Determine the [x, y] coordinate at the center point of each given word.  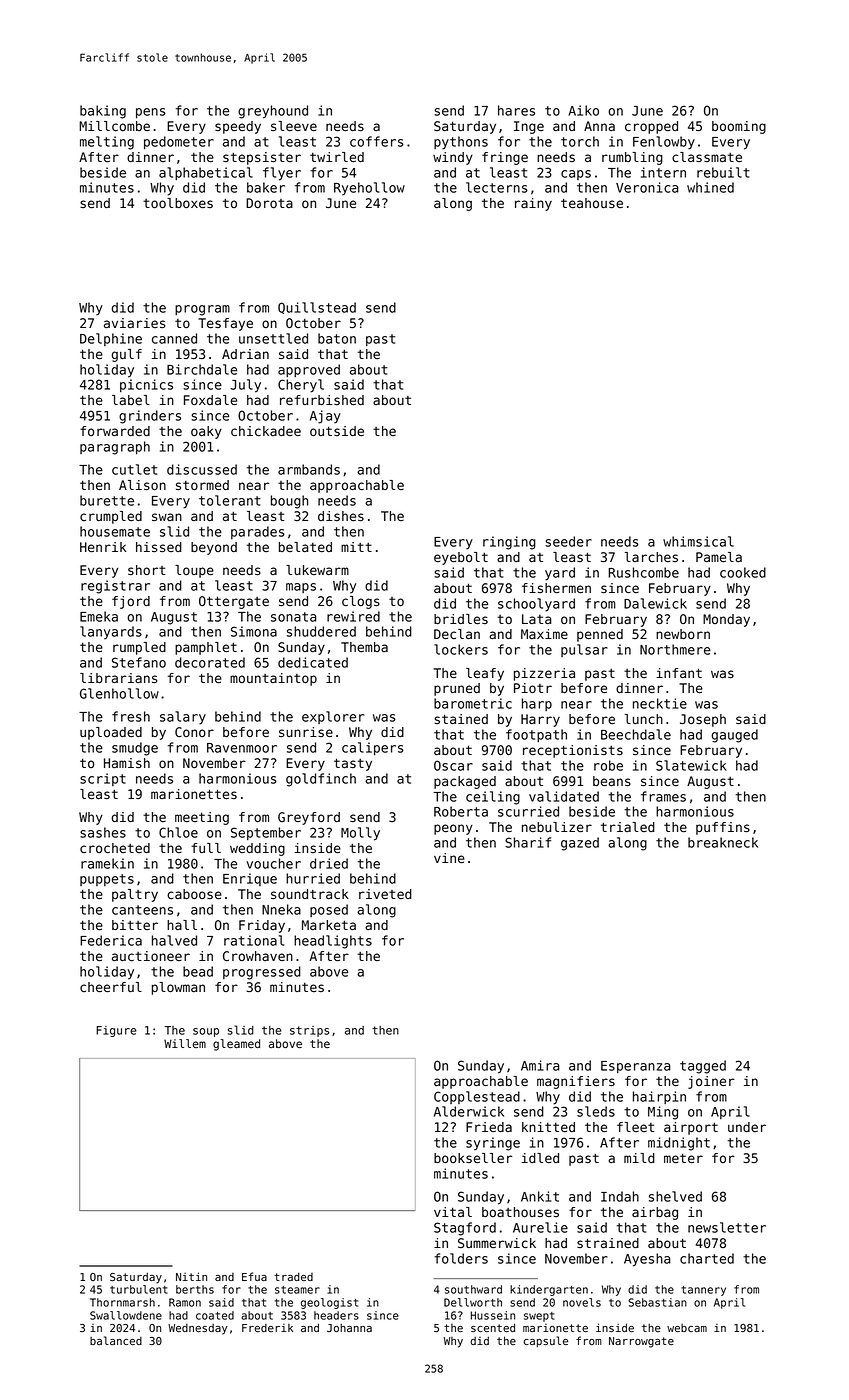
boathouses [520, 1212]
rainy [533, 204]
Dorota [269, 203]
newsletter [727, 1227]
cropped [651, 127]
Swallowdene [126, 1315]
